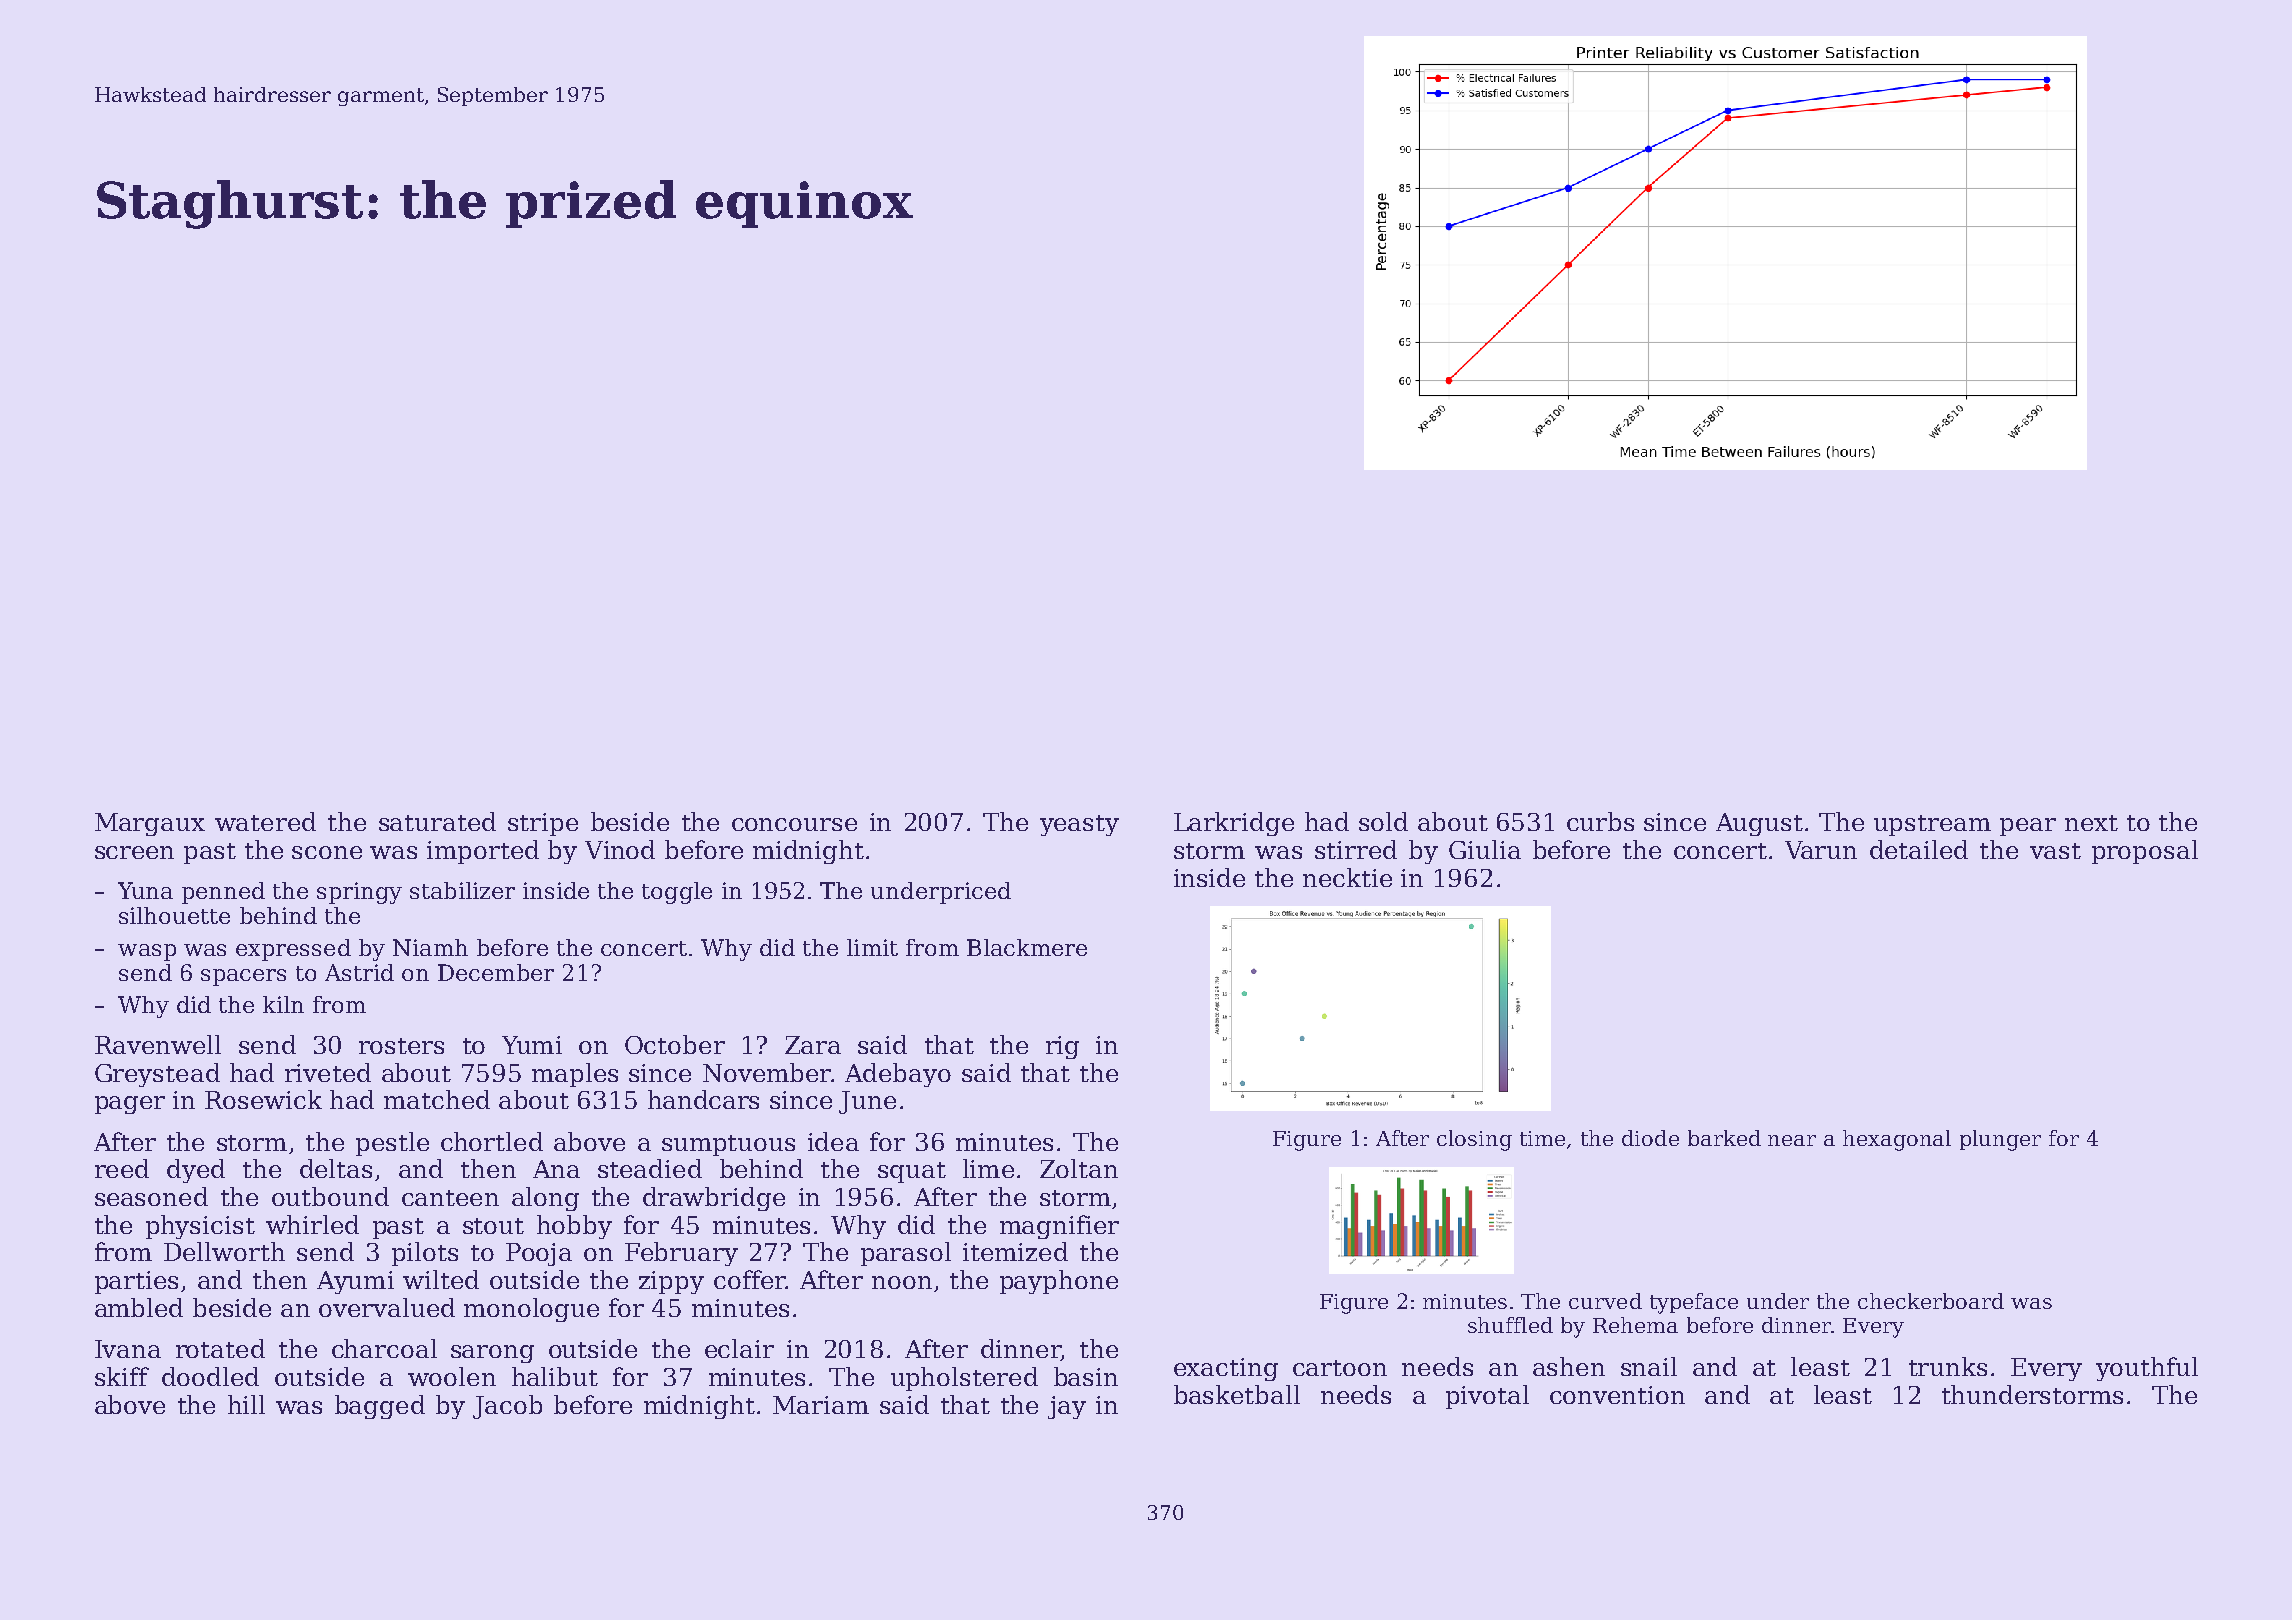  Describe the element at coordinates (492, 1354) in the document. I see `sarong` at that location.
